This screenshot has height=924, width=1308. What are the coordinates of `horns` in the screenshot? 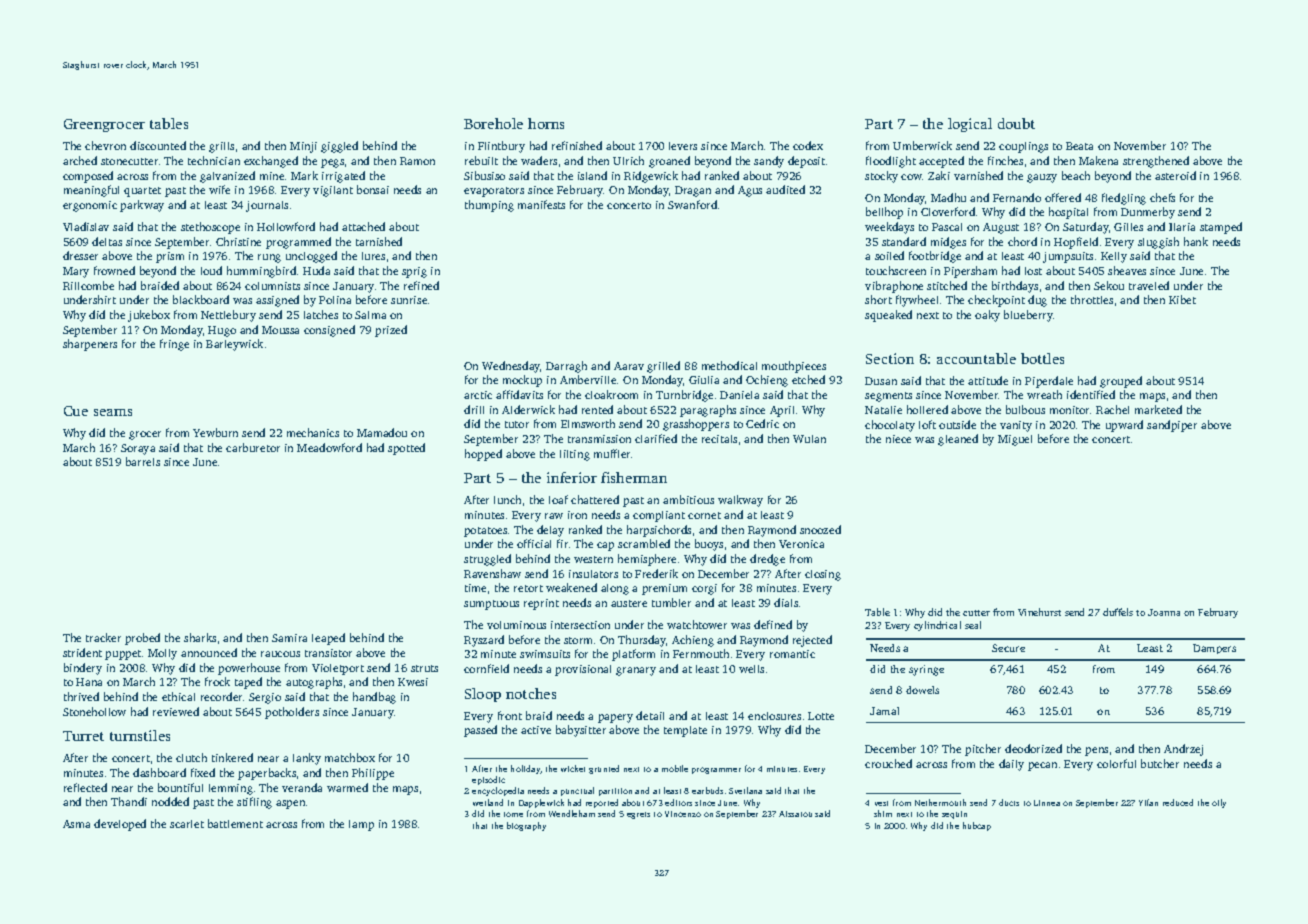 It's located at (546, 123).
